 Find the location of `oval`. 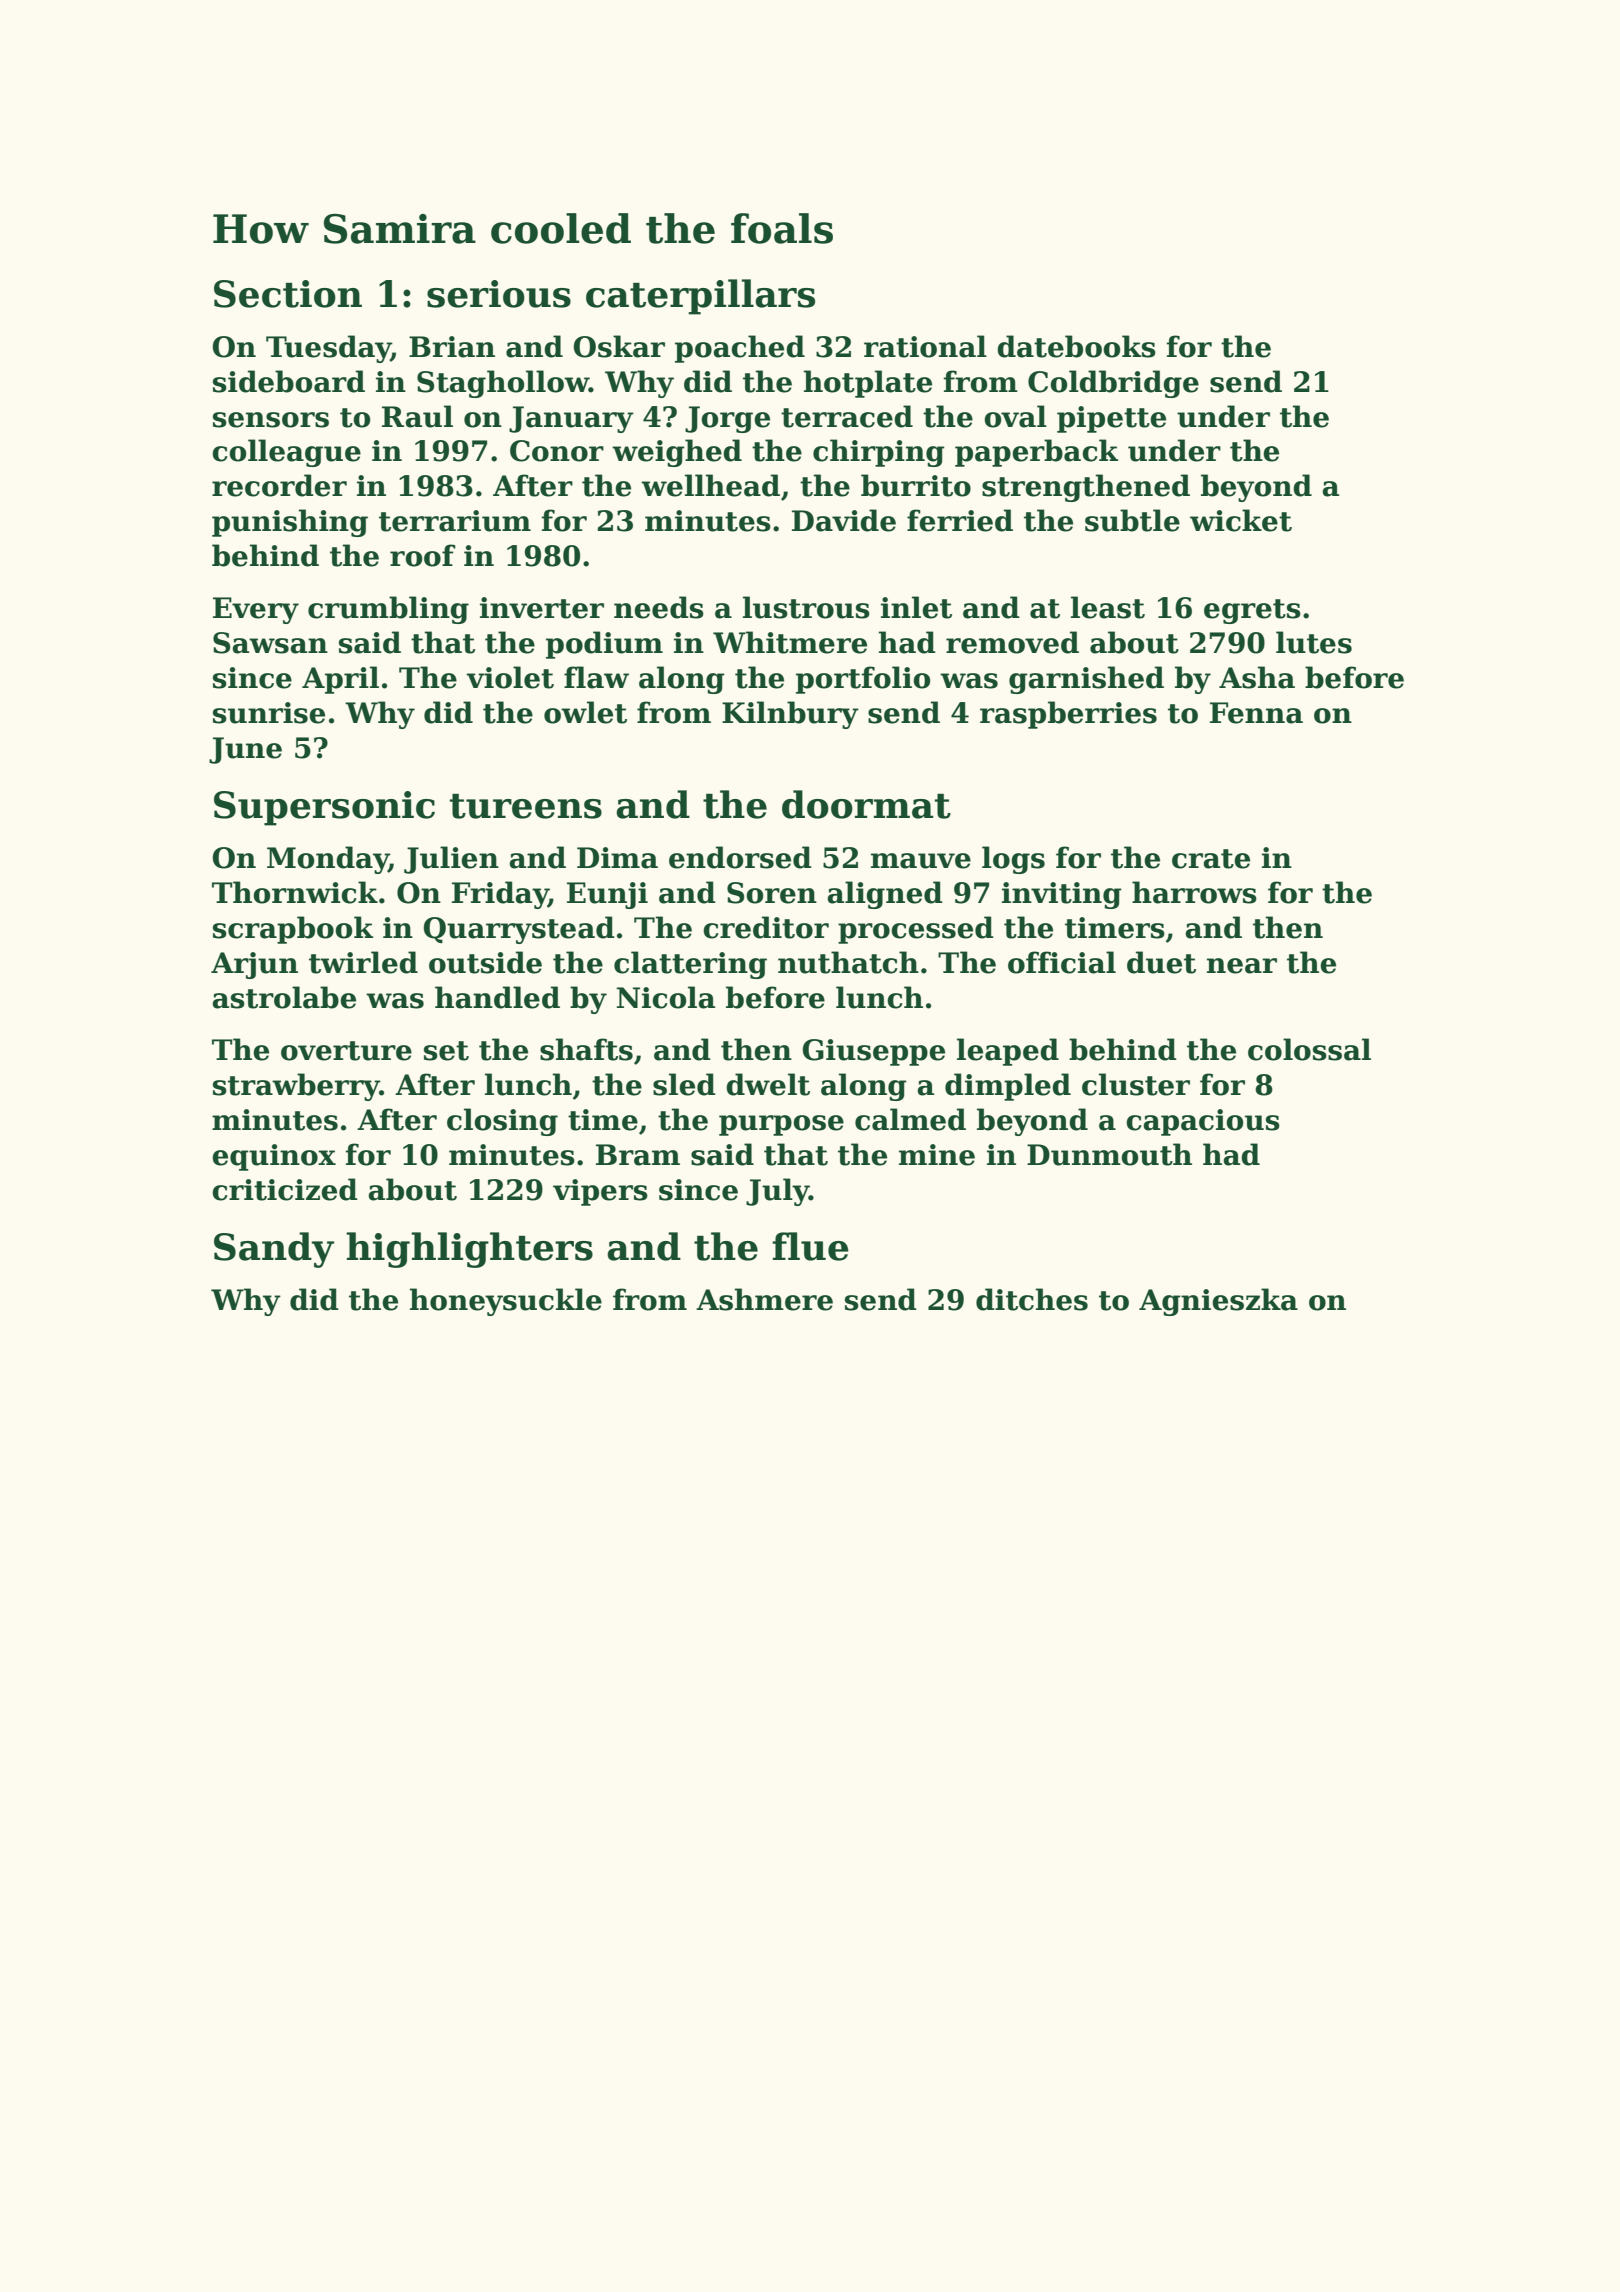

oval is located at coordinates (1015, 416).
